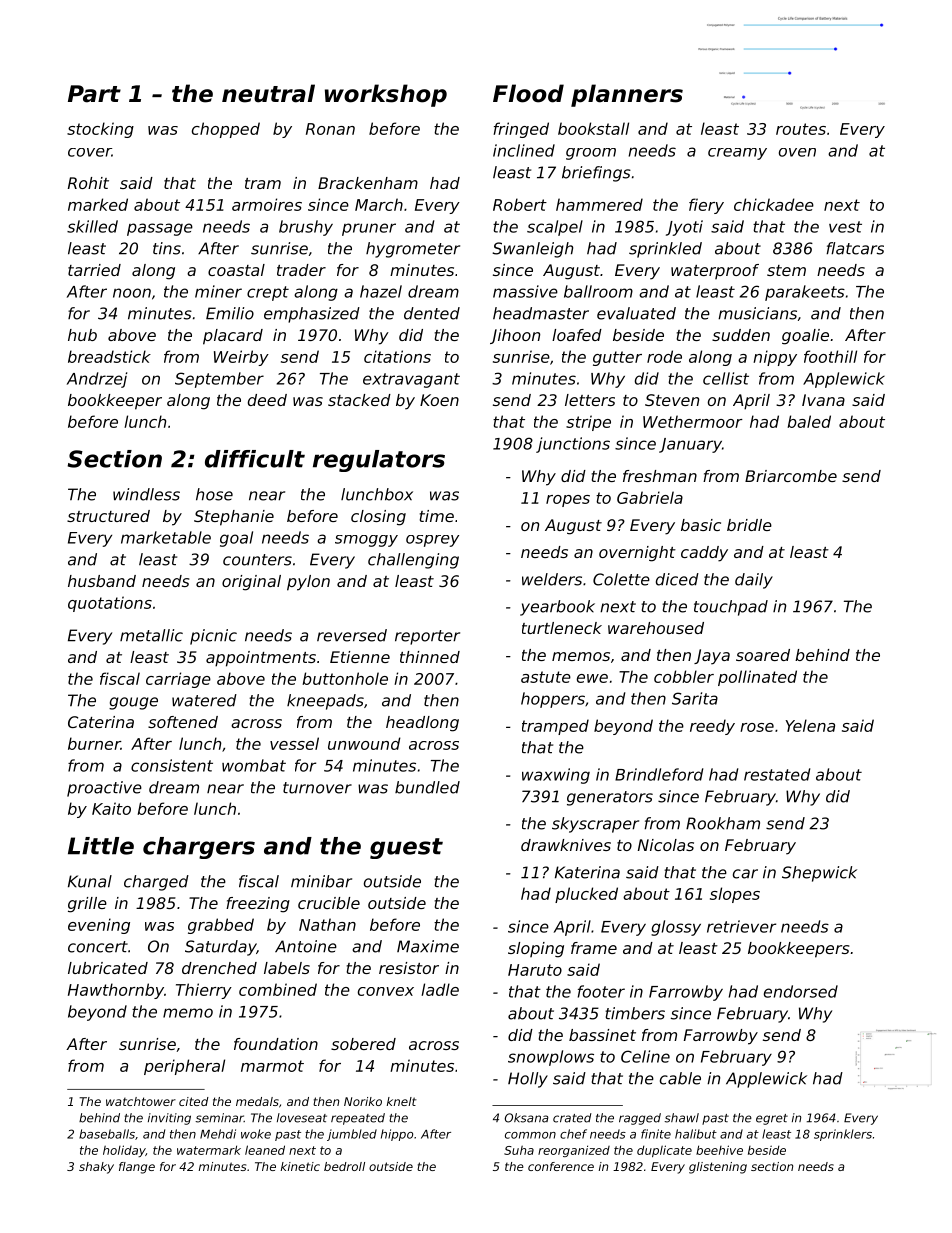 The image size is (952, 1233). What do you see at coordinates (100, 130) in the screenshot?
I see `stocking` at bounding box center [100, 130].
